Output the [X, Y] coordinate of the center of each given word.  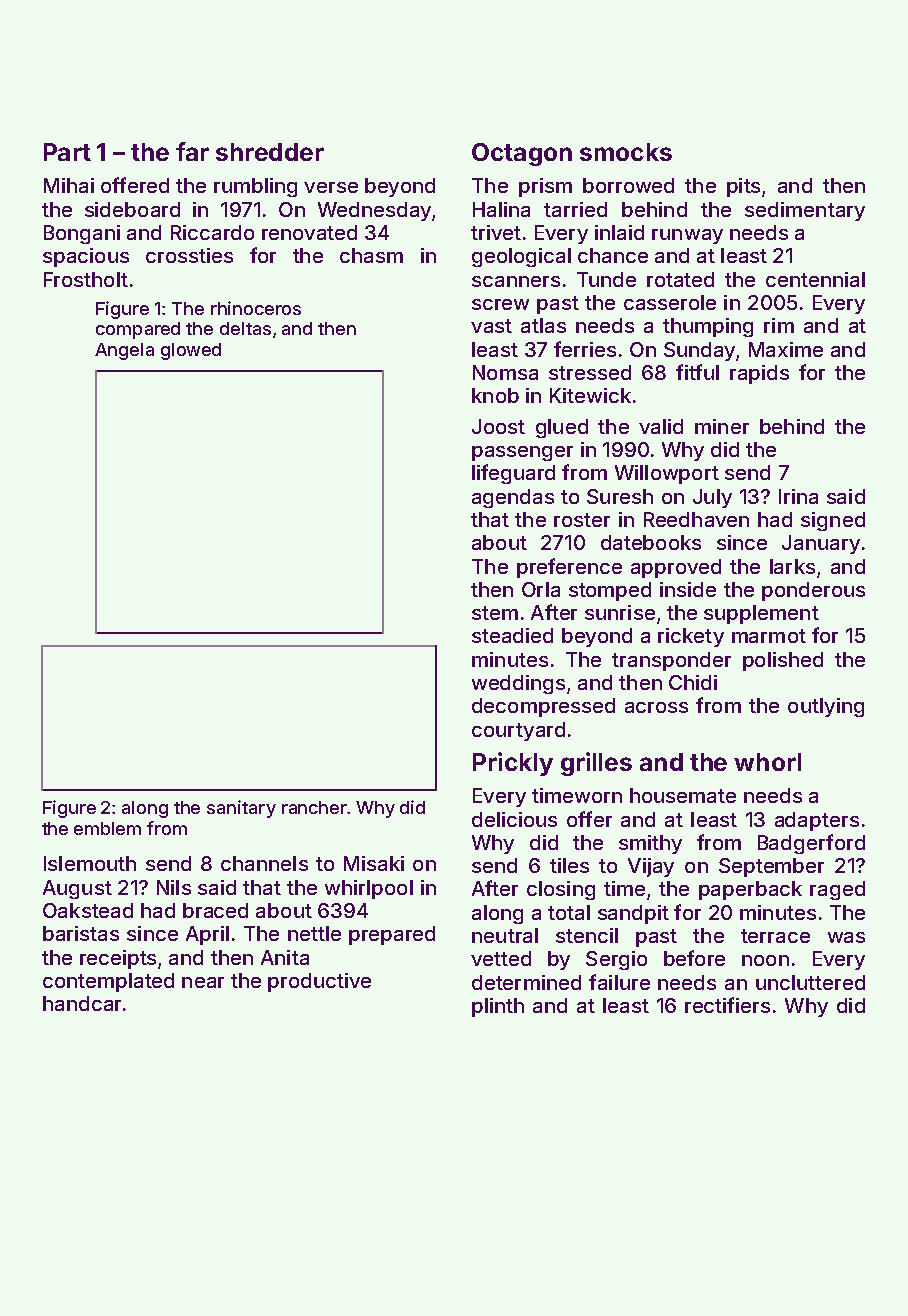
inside [688, 589]
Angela [124, 351]
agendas [513, 498]
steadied [512, 635]
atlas [543, 325]
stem [495, 613]
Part [67, 152]
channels [264, 863]
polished [783, 661]
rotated [680, 279]
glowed [191, 351]
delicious [514, 819]
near [203, 982]
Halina [501, 209]
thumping [708, 327]
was [846, 937]
